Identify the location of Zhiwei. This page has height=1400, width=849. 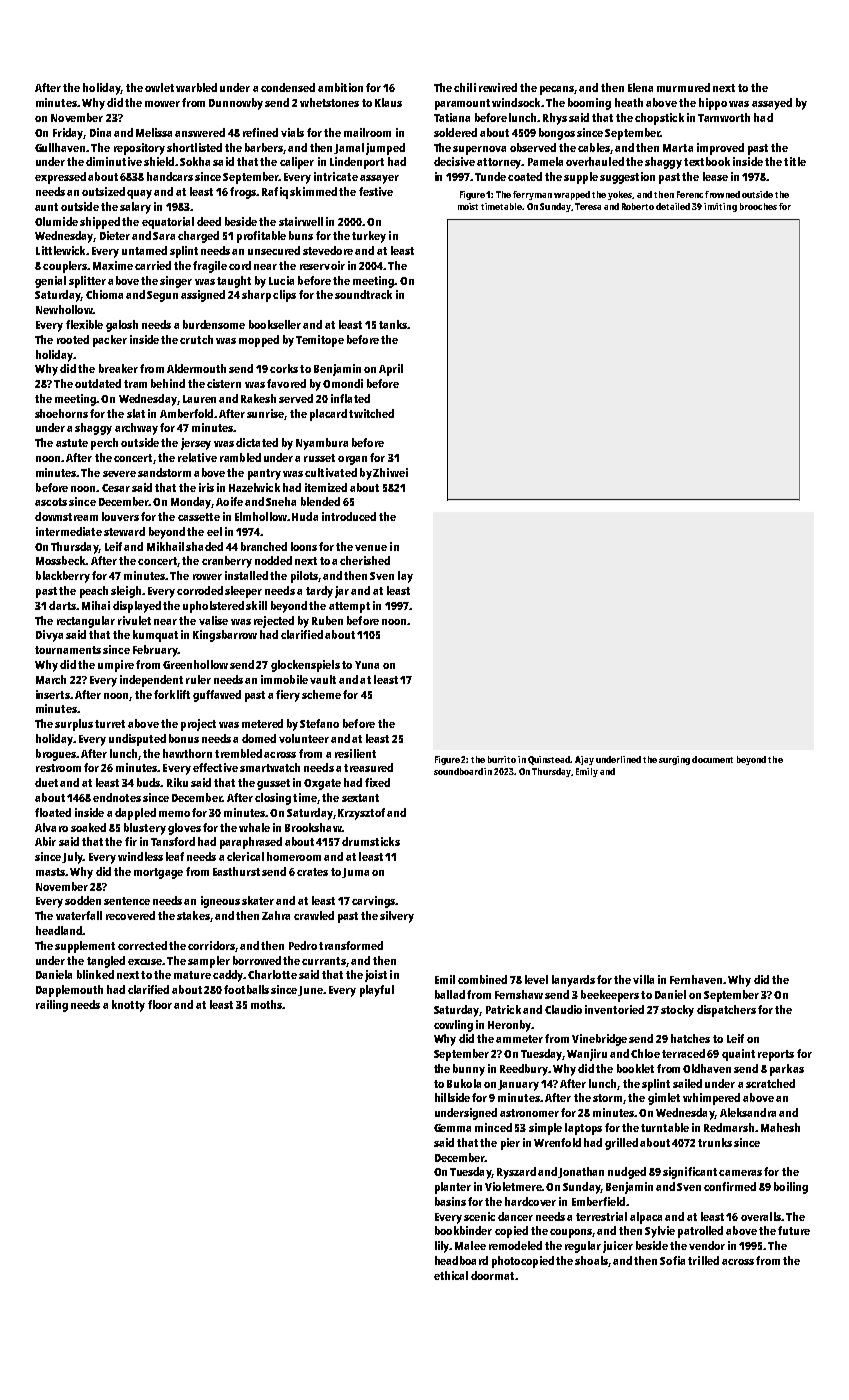
(390, 472).
